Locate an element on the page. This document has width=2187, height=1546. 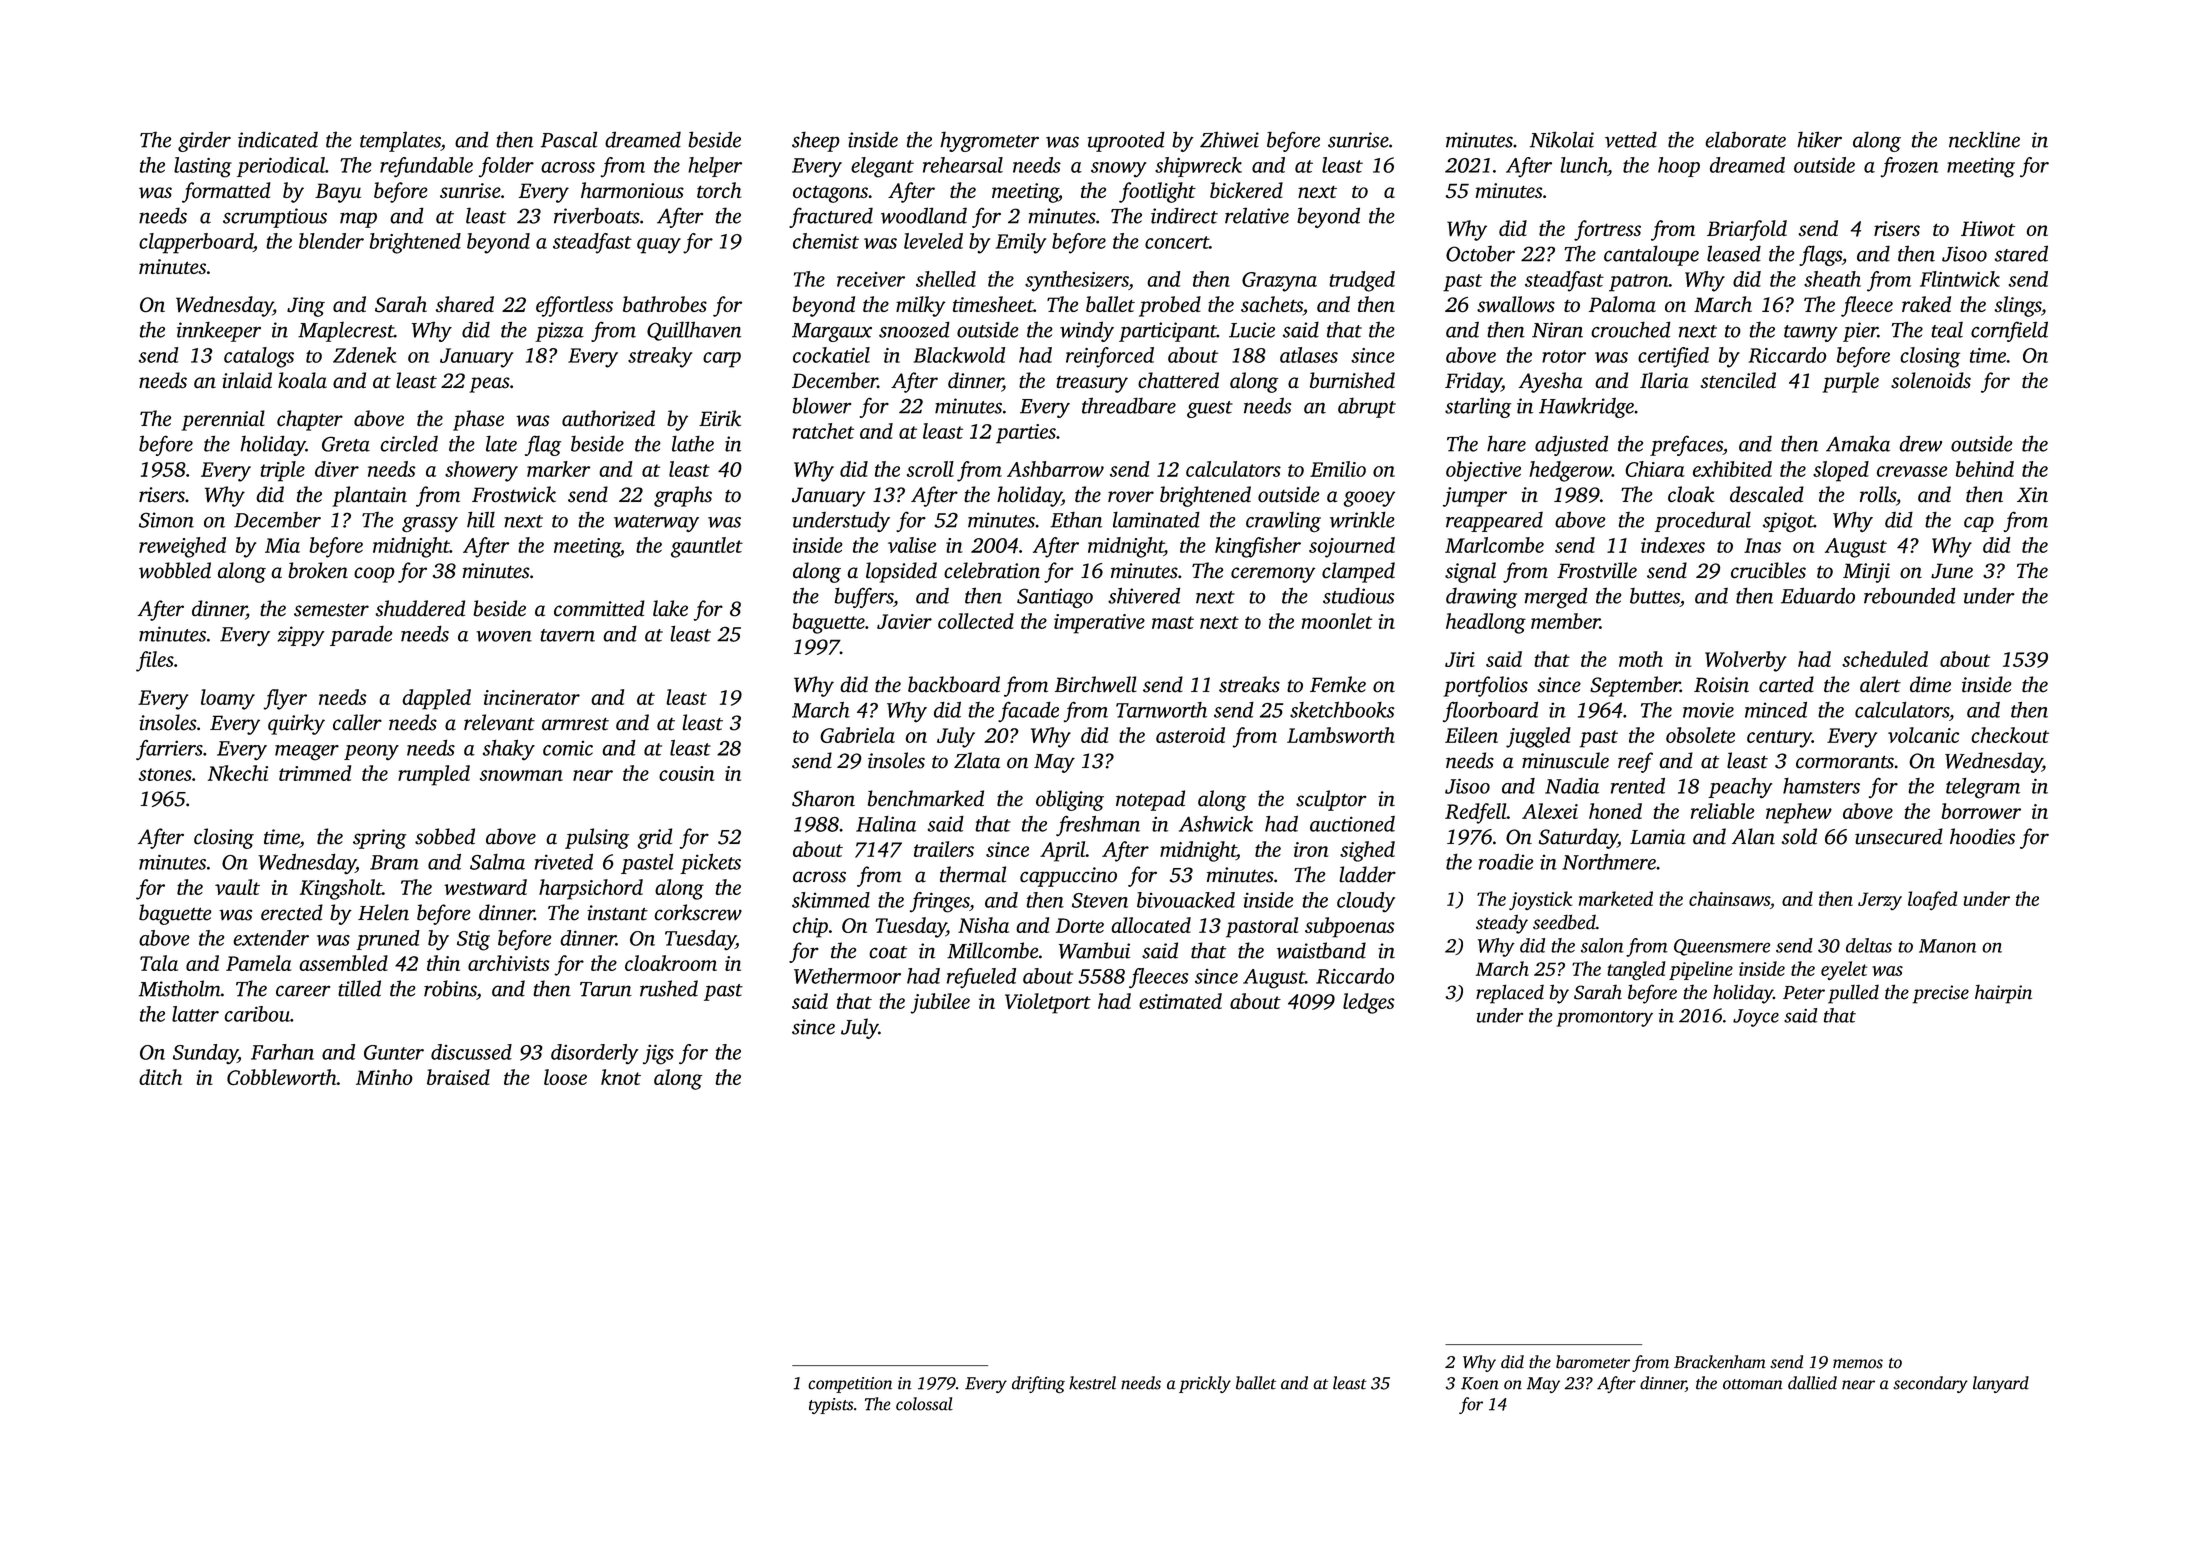
plantain is located at coordinates (369, 496).
